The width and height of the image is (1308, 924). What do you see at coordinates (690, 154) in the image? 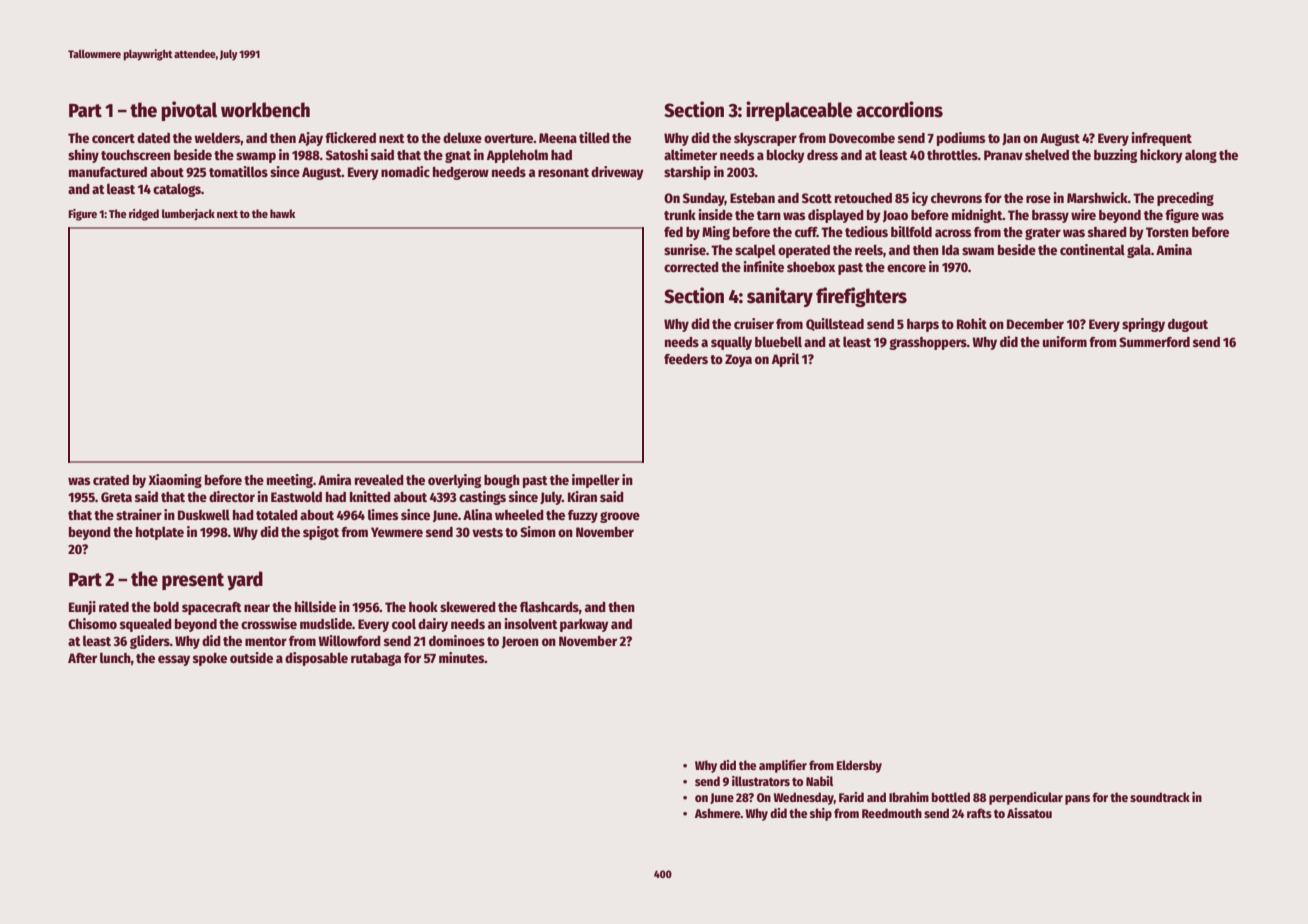
I see `altimeter` at bounding box center [690, 154].
